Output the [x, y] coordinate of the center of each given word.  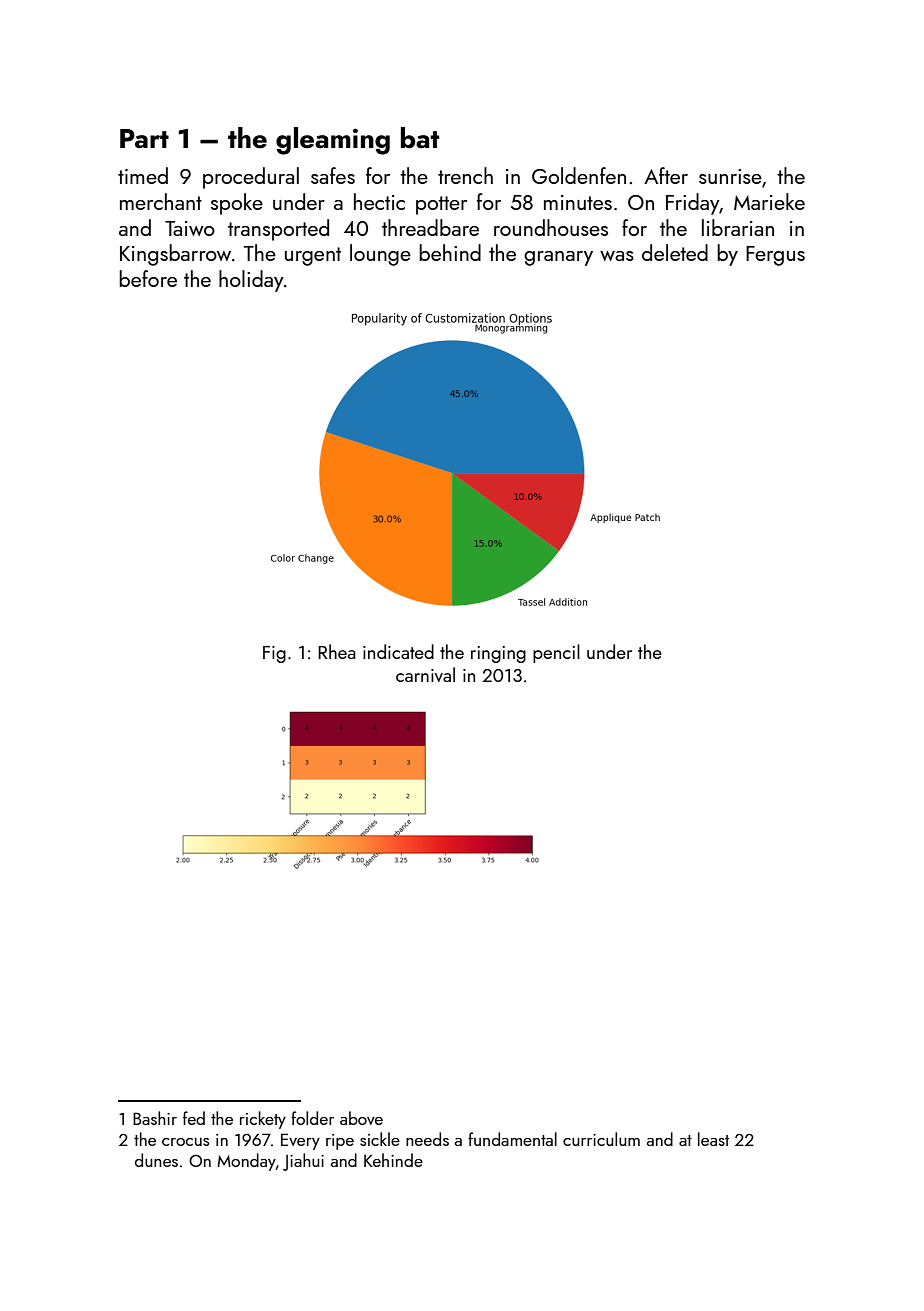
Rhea [337, 651]
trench [465, 175]
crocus [185, 1142]
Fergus [775, 256]
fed [194, 1118]
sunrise [730, 176]
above [361, 1118]
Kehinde [393, 1160]
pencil [556, 653]
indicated [398, 651]
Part [144, 139]
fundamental [512, 1139]
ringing [498, 654]
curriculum [601, 1139]
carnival [425, 674]
